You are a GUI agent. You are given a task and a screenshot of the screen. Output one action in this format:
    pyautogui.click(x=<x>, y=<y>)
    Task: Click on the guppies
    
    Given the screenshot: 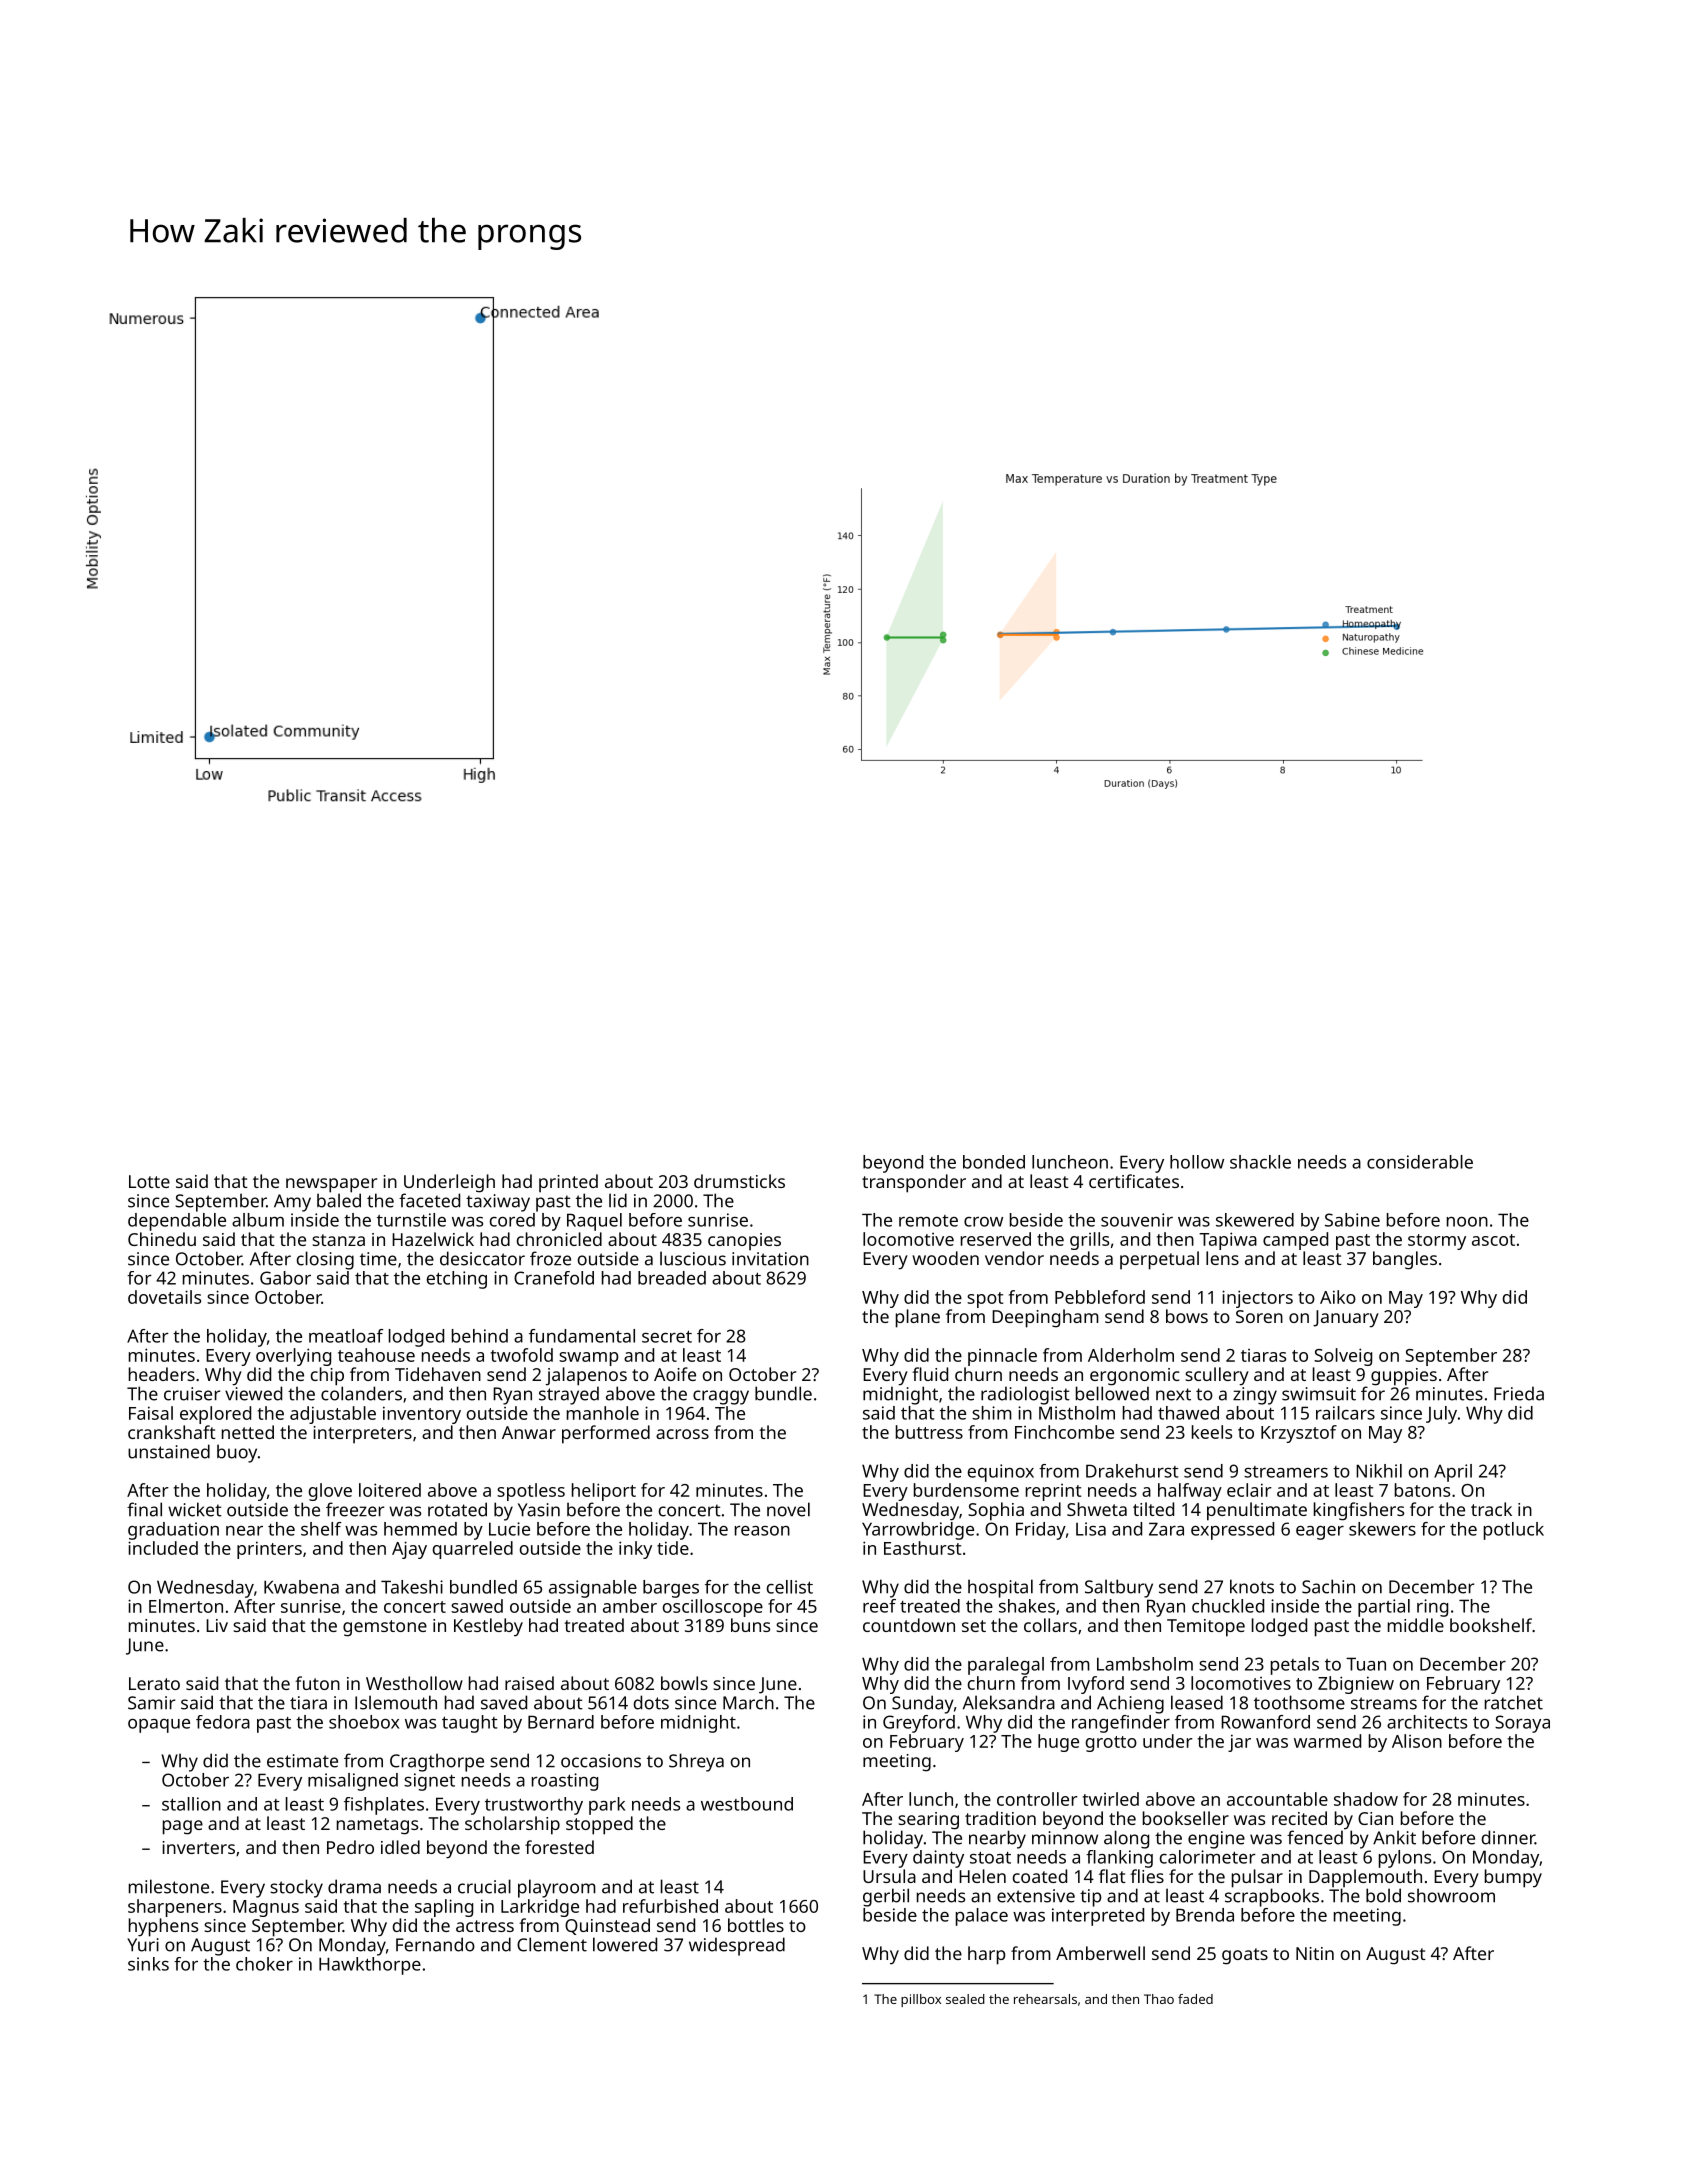 What is the action you would take?
    pyautogui.click(x=1404, y=1377)
